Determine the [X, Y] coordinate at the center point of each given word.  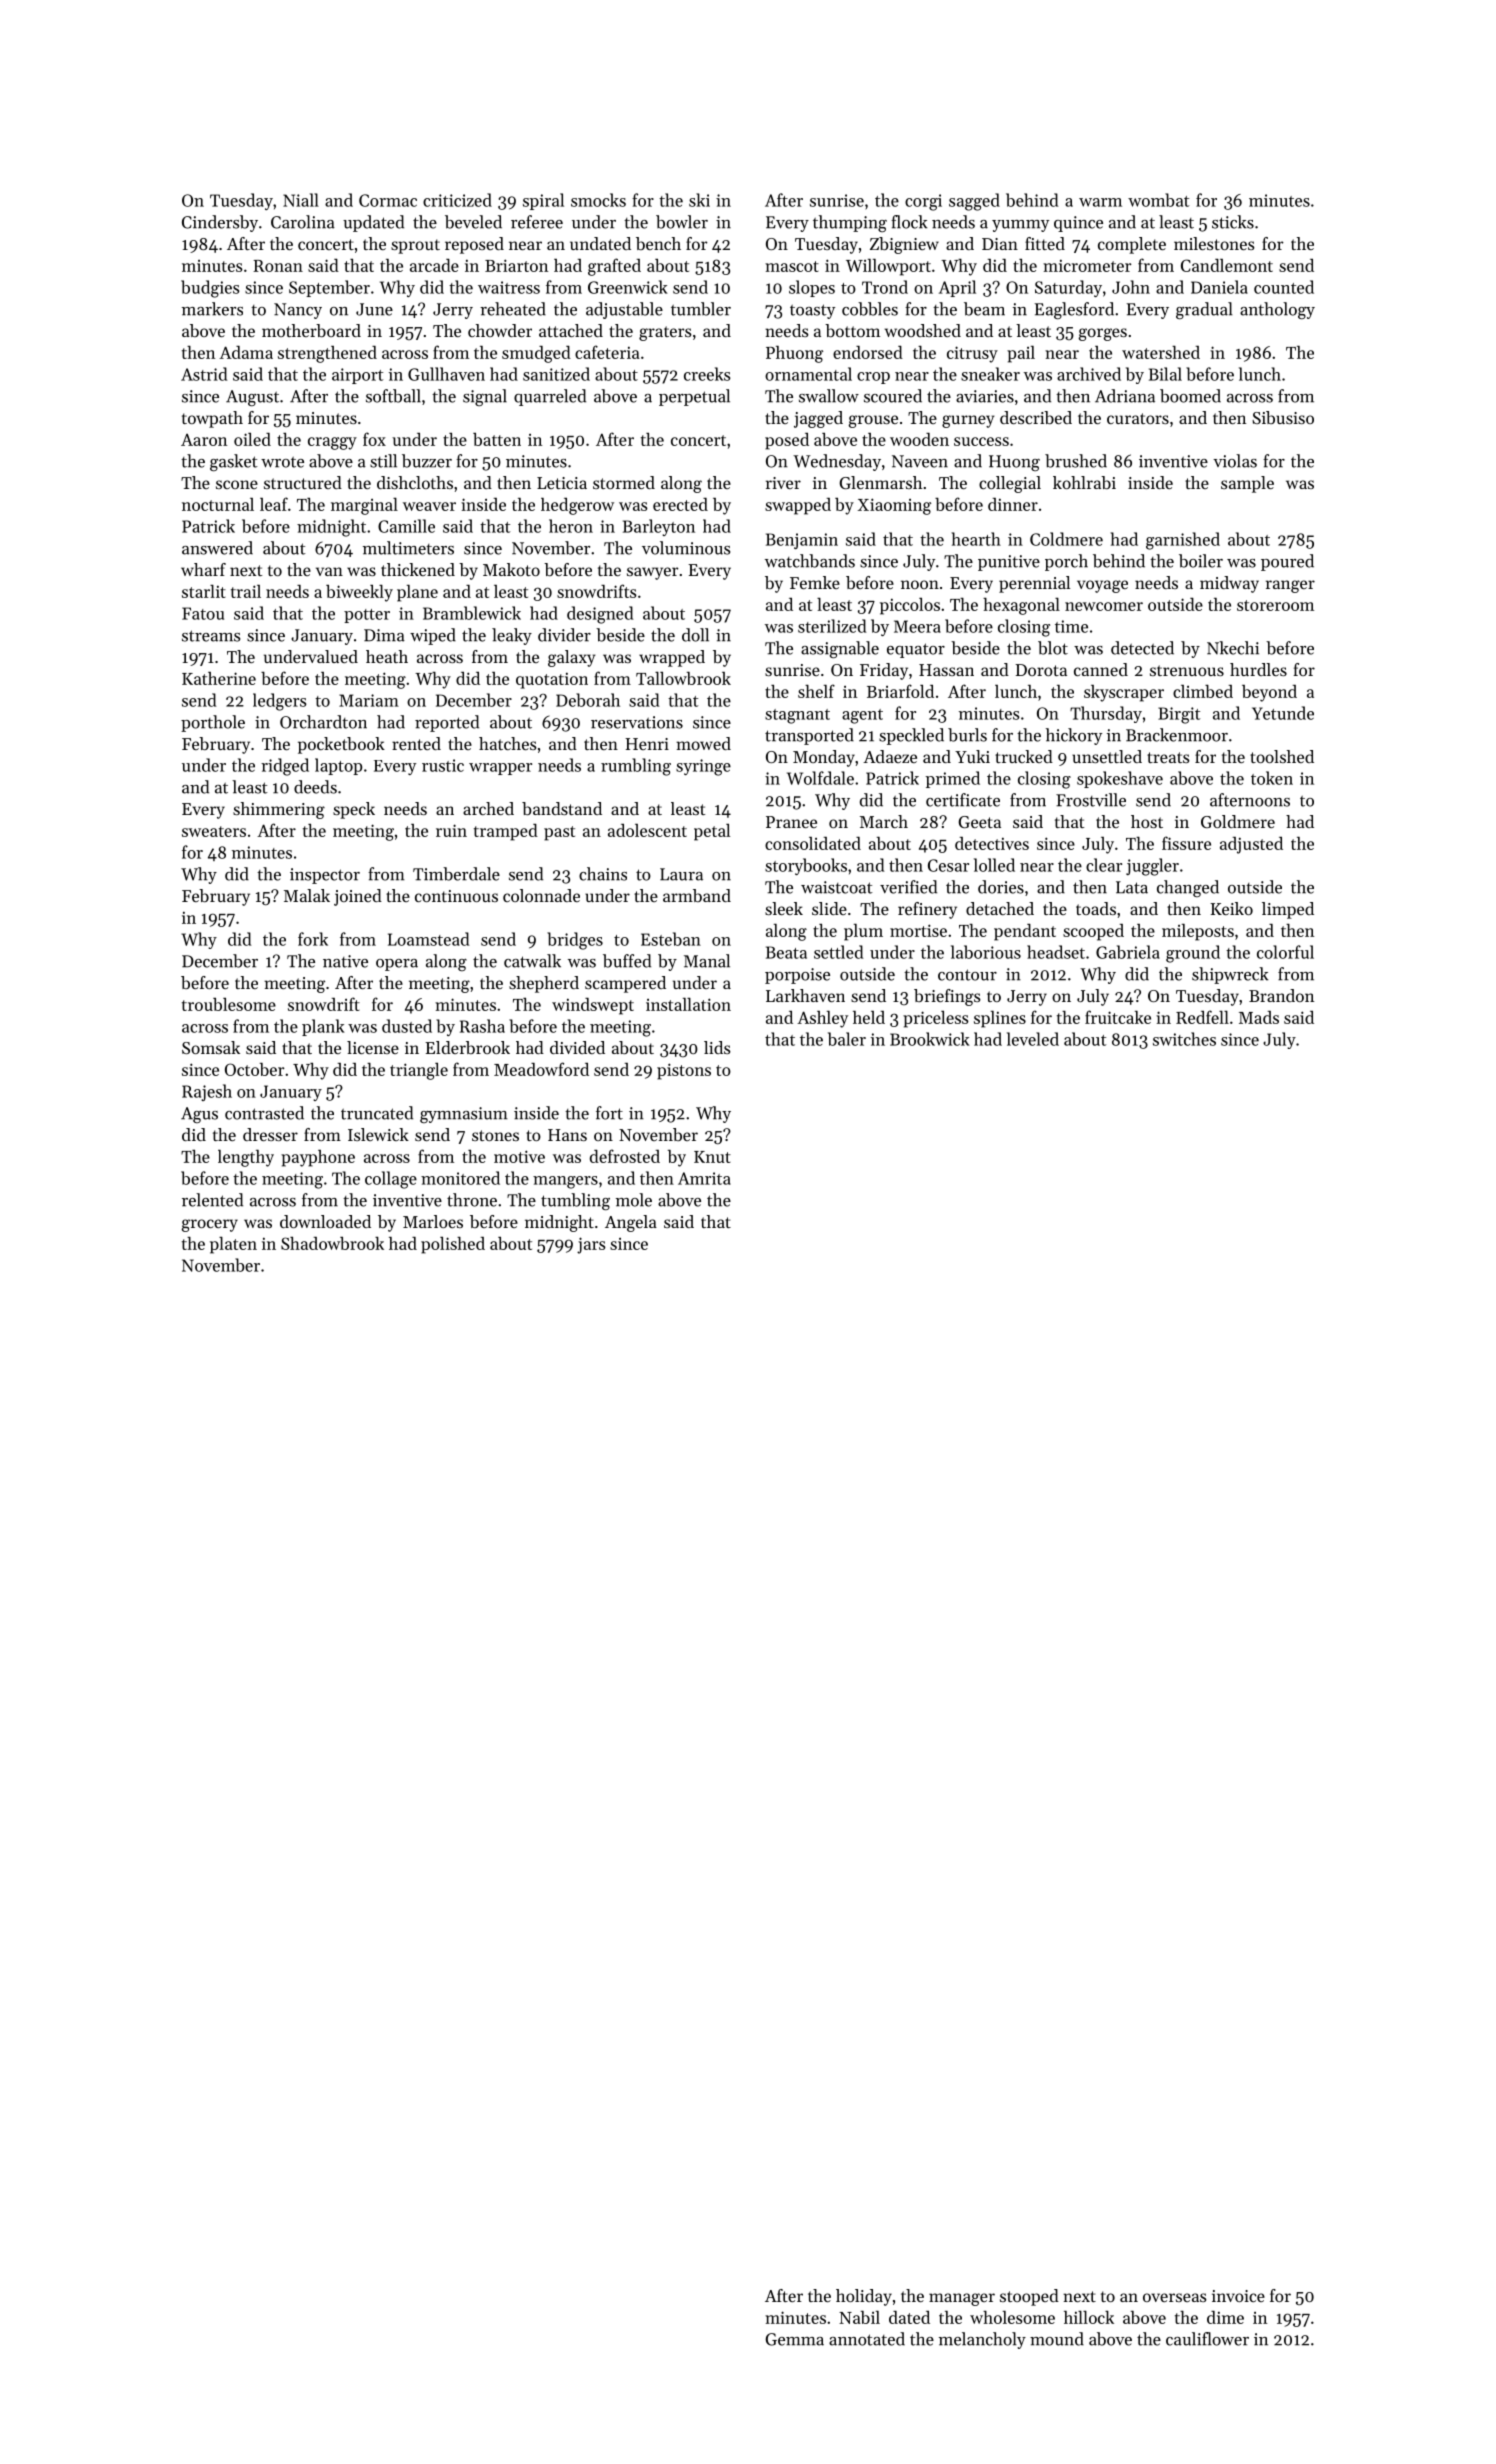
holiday [864, 2297]
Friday [884, 671]
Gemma [794, 2339]
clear [1104, 865]
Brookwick [930, 1039]
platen [233, 1245]
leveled [1033, 1039]
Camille [406, 526]
